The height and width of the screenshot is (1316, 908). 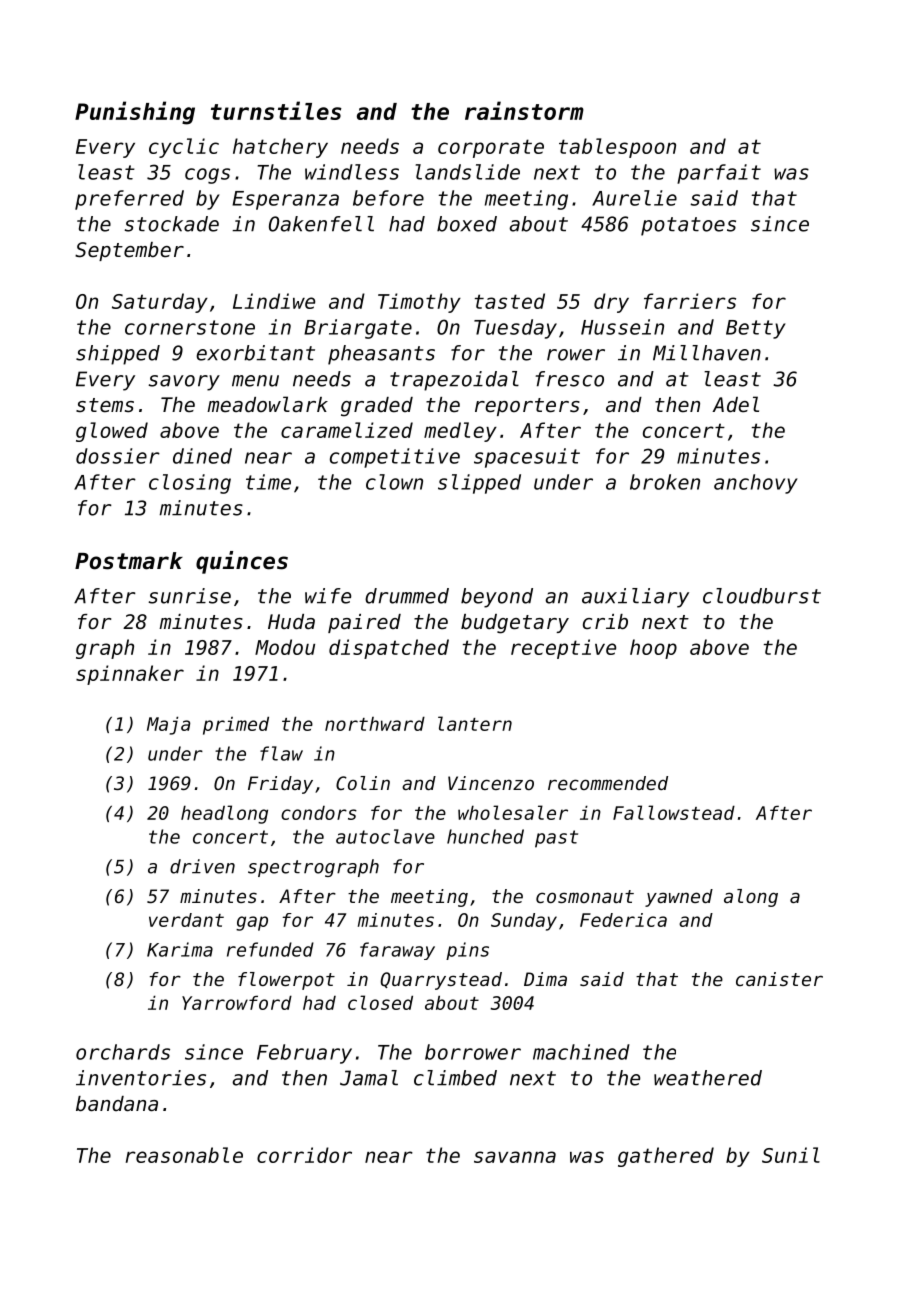 What do you see at coordinates (207, 176) in the screenshot?
I see `cogs` at bounding box center [207, 176].
